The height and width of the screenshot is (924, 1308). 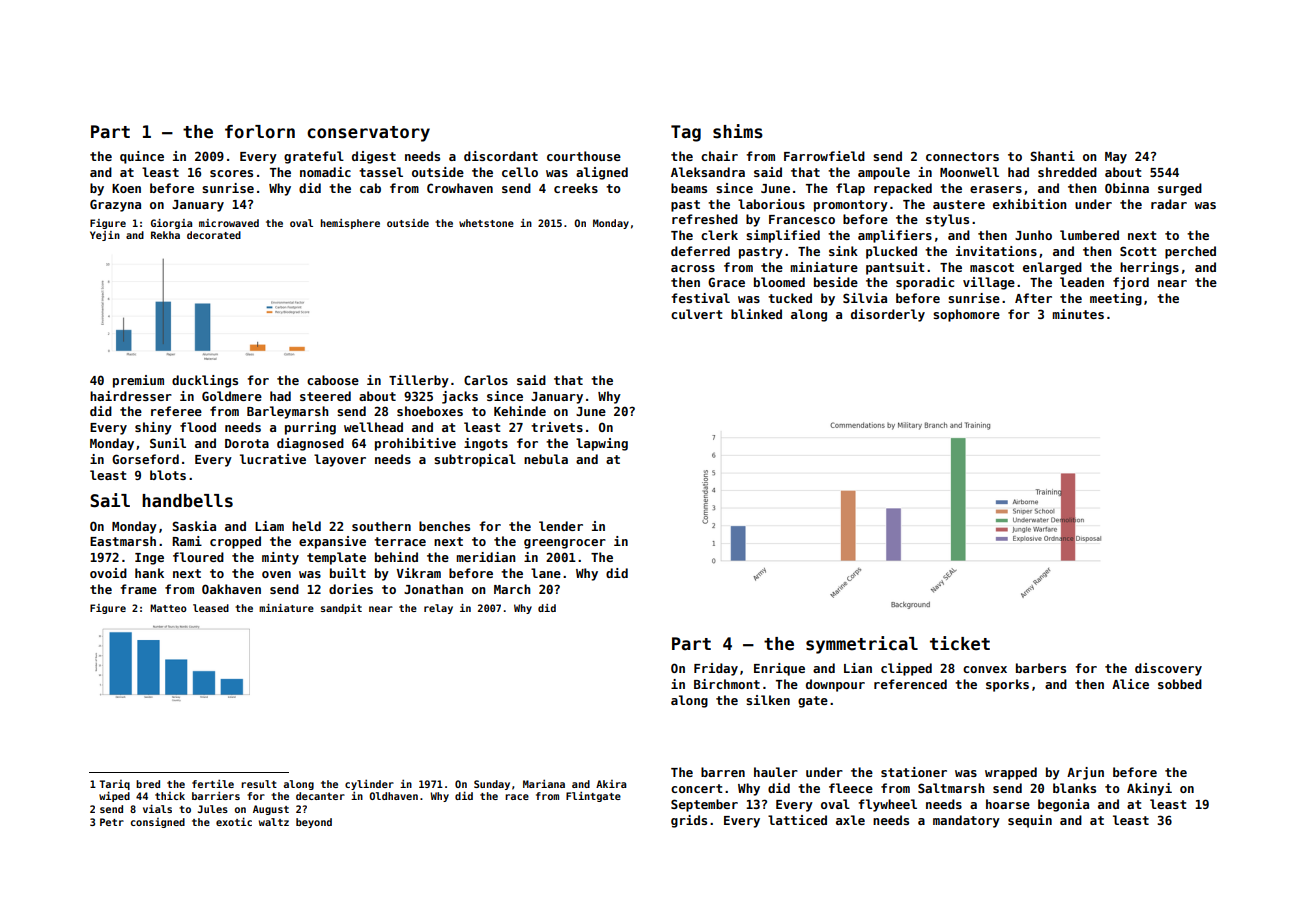 What do you see at coordinates (836, 282) in the screenshot?
I see `beside` at bounding box center [836, 282].
